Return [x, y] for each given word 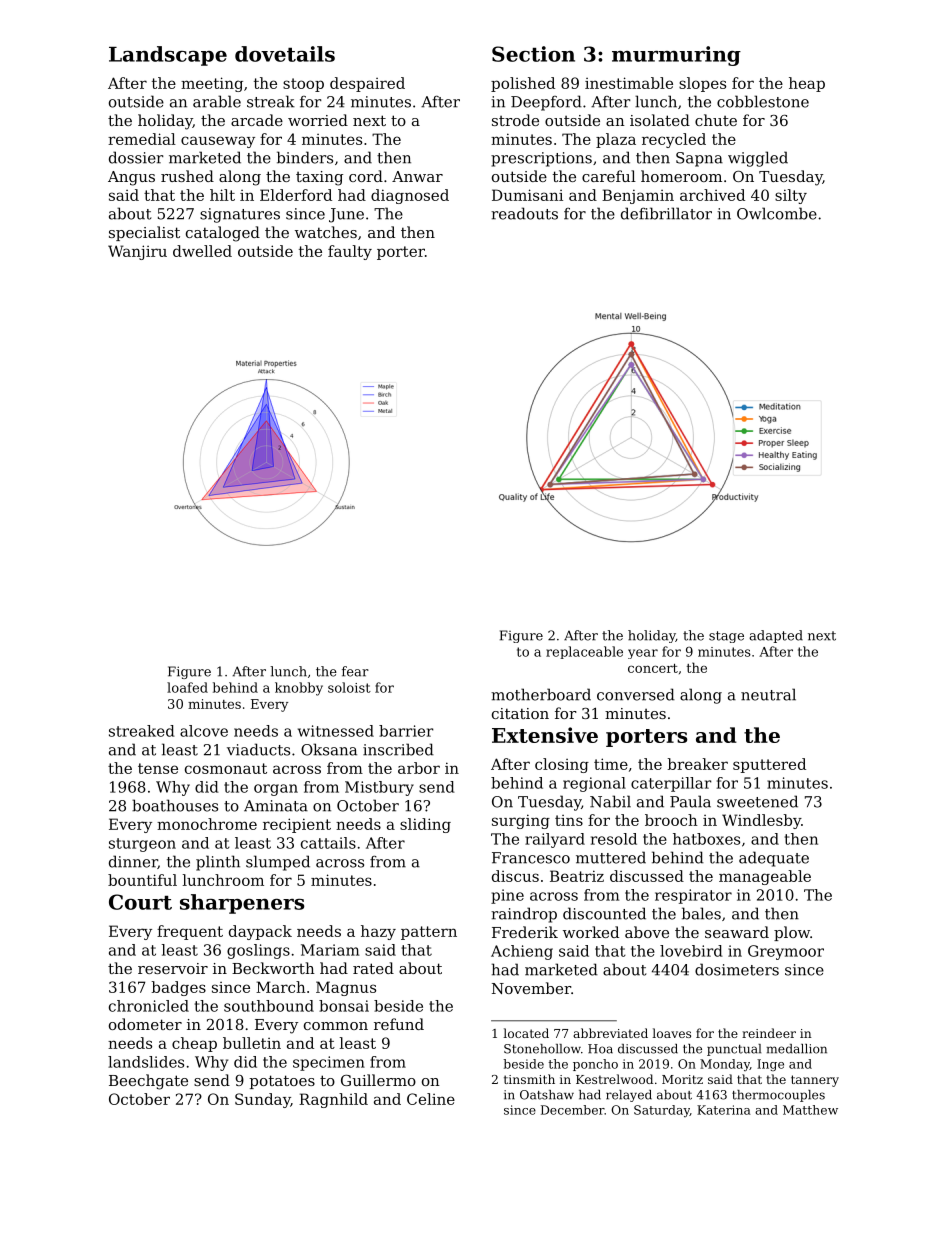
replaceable [584, 652]
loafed [187, 687]
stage [726, 637]
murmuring [676, 56]
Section [533, 54]
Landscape [168, 56]
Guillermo [378, 1080]
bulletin [252, 1043]
